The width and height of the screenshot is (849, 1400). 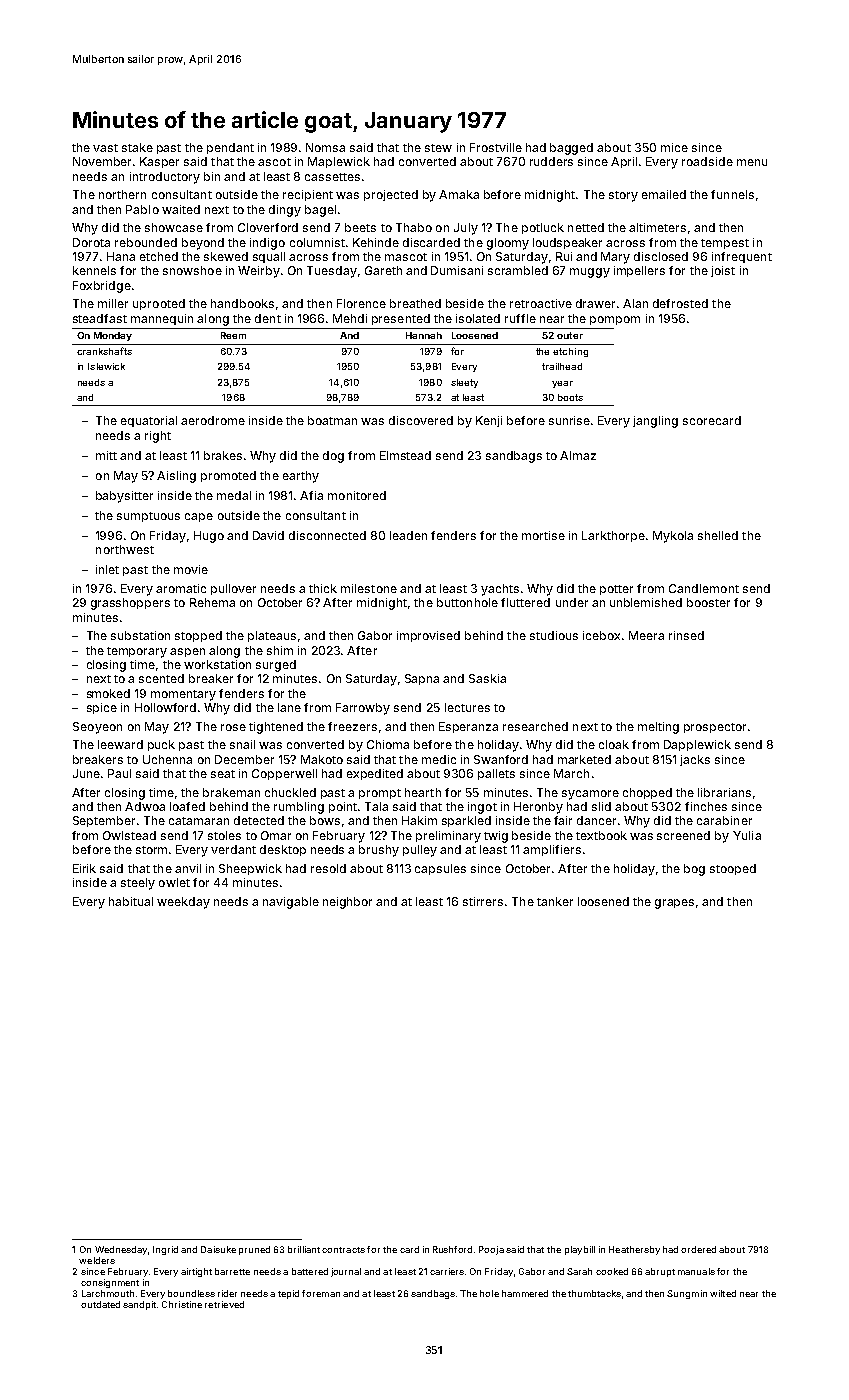 What do you see at coordinates (718, 535) in the screenshot?
I see `shelled` at bounding box center [718, 535].
